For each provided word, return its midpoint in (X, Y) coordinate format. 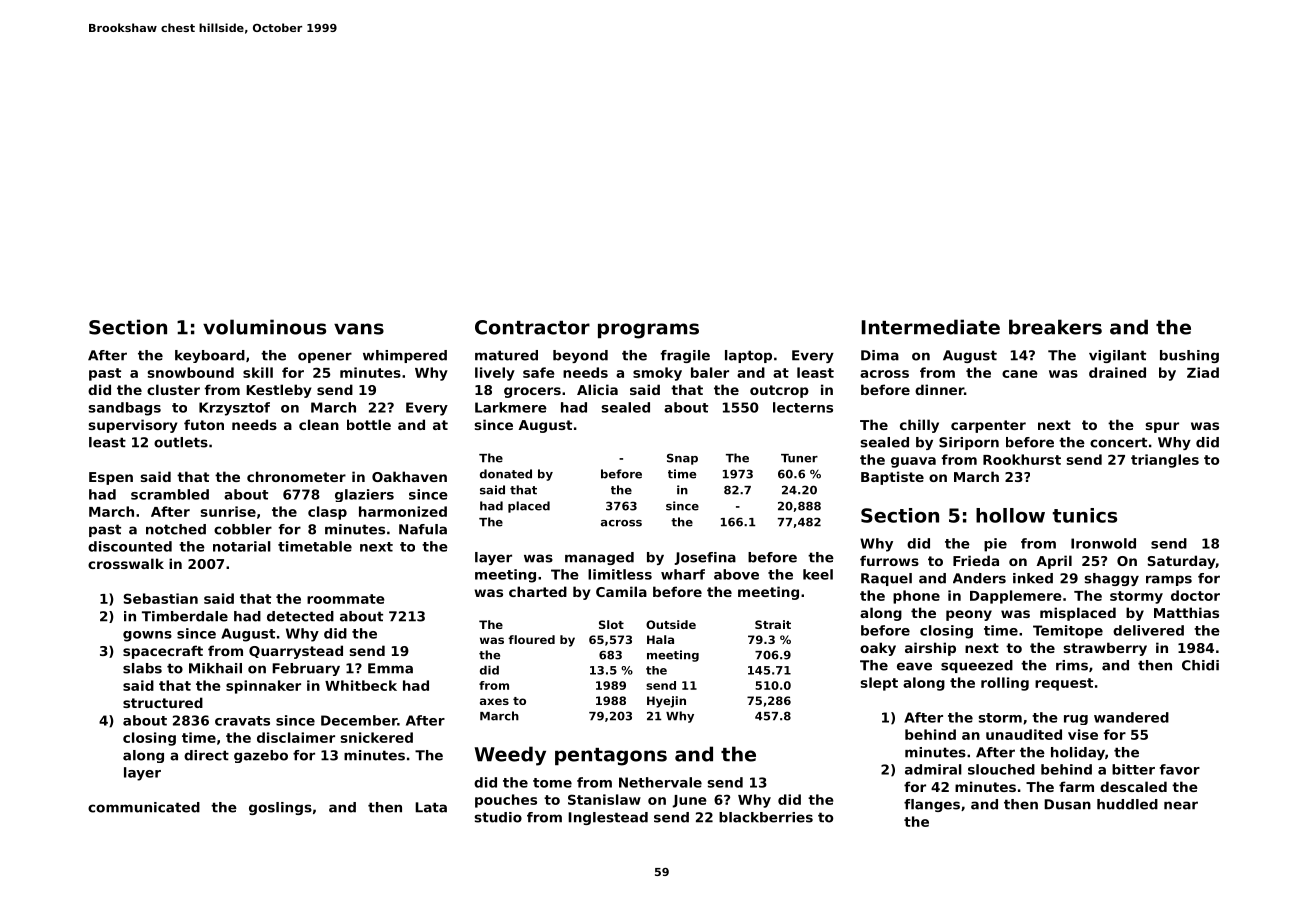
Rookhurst (1022, 459)
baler (710, 372)
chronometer (296, 476)
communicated (144, 807)
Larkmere (511, 407)
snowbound (190, 372)
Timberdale (185, 616)
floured (531, 639)
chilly (919, 426)
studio (498, 817)
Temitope (1068, 632)
